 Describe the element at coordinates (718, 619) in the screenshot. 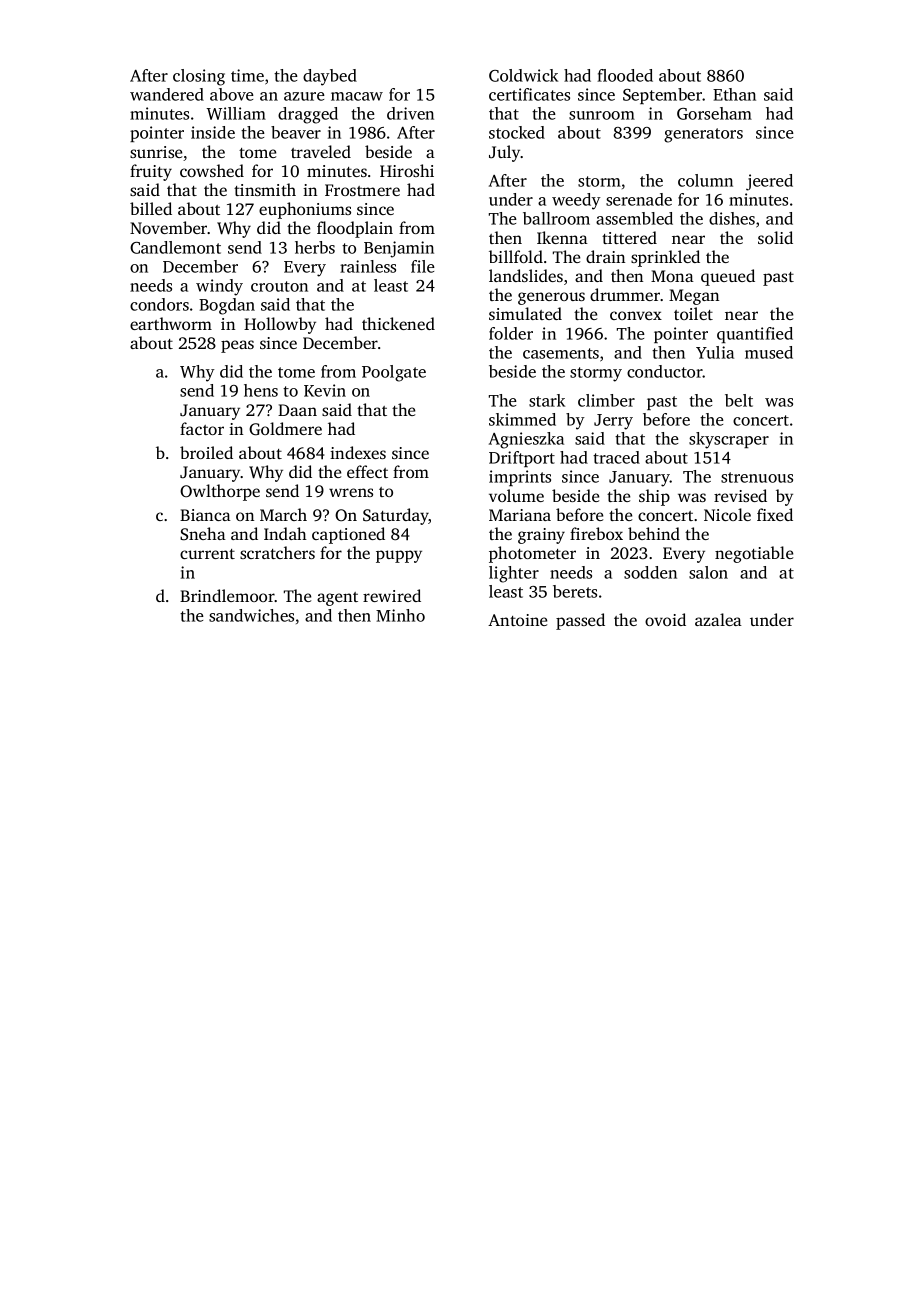

I see `azalea` at that location.
